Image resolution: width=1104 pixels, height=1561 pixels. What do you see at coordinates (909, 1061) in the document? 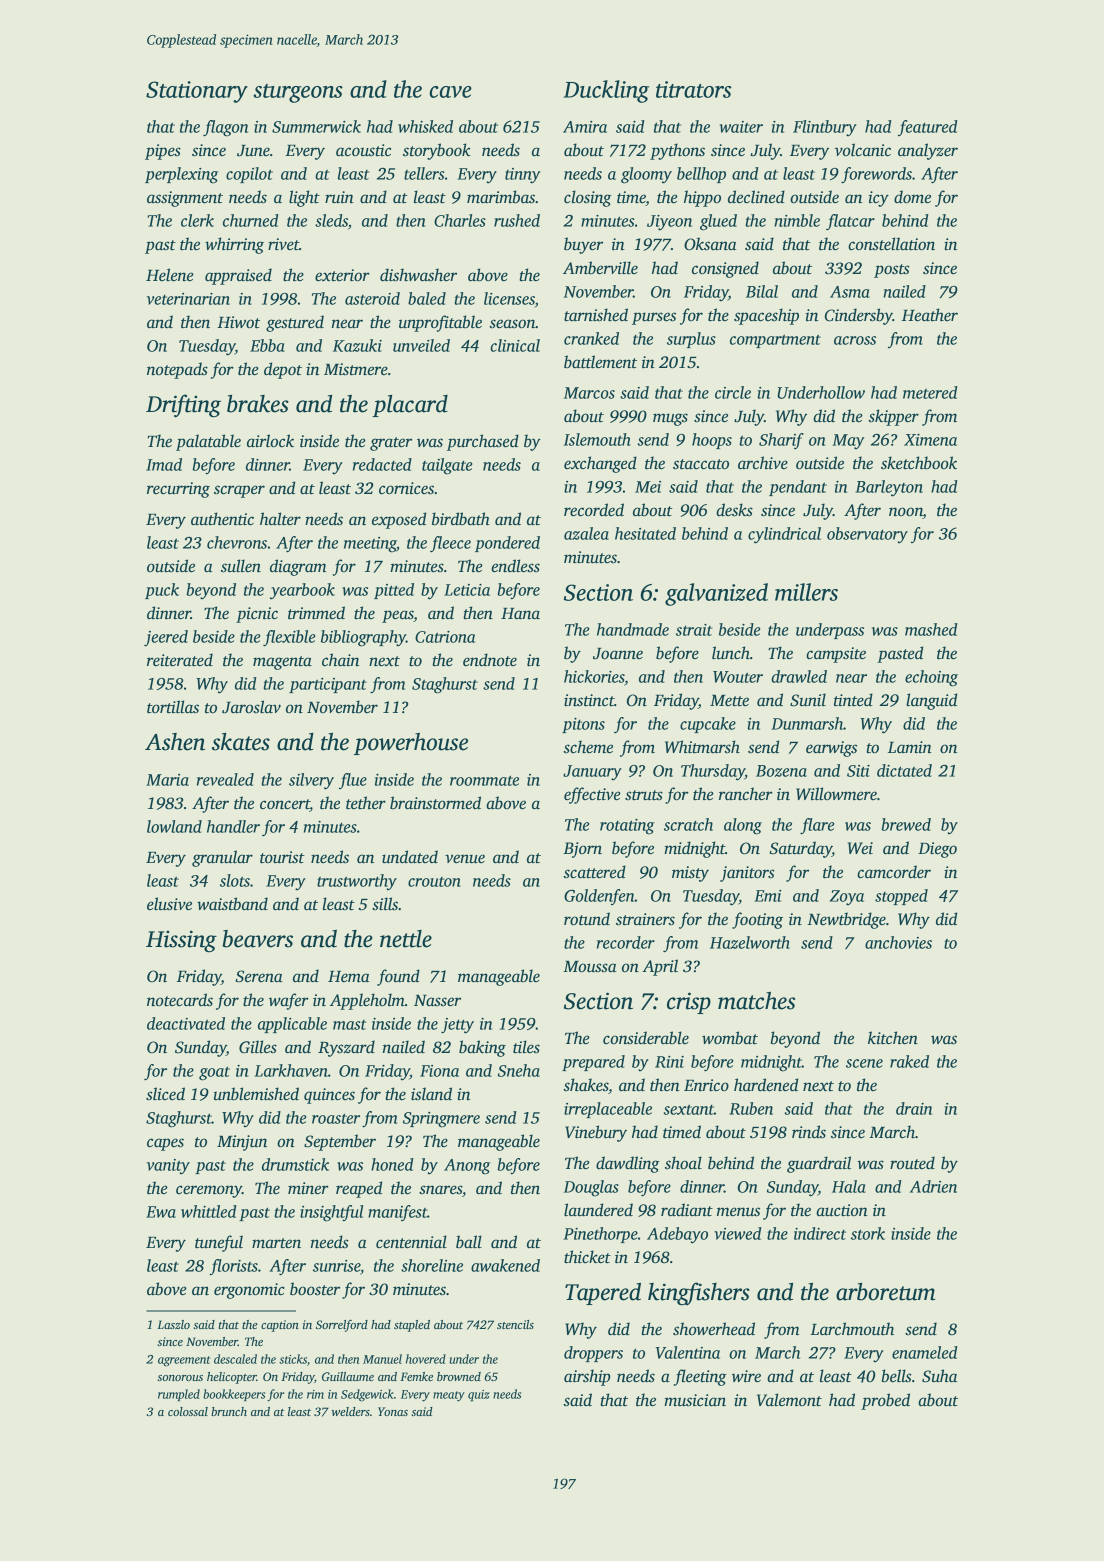
I see `raked` at bounding box center [909, 1061].
